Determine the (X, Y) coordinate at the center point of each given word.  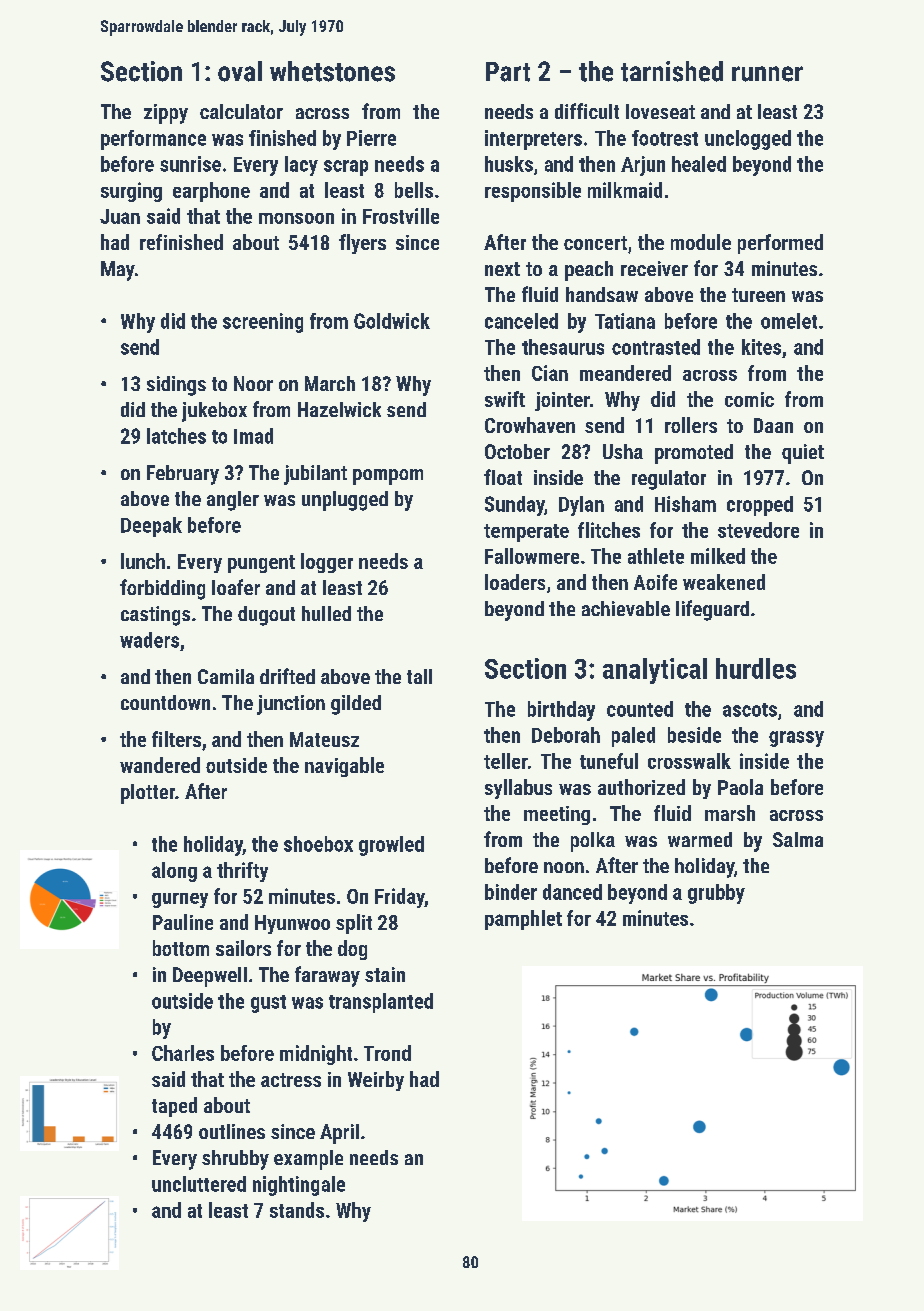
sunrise (190, 164)
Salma (798, 839)
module (701, 242)
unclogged (748, 140)
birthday (561, 711)
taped (174, 1107)
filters (176, 739)
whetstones (332, 71)
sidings (176, 386)
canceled (521, 321)
